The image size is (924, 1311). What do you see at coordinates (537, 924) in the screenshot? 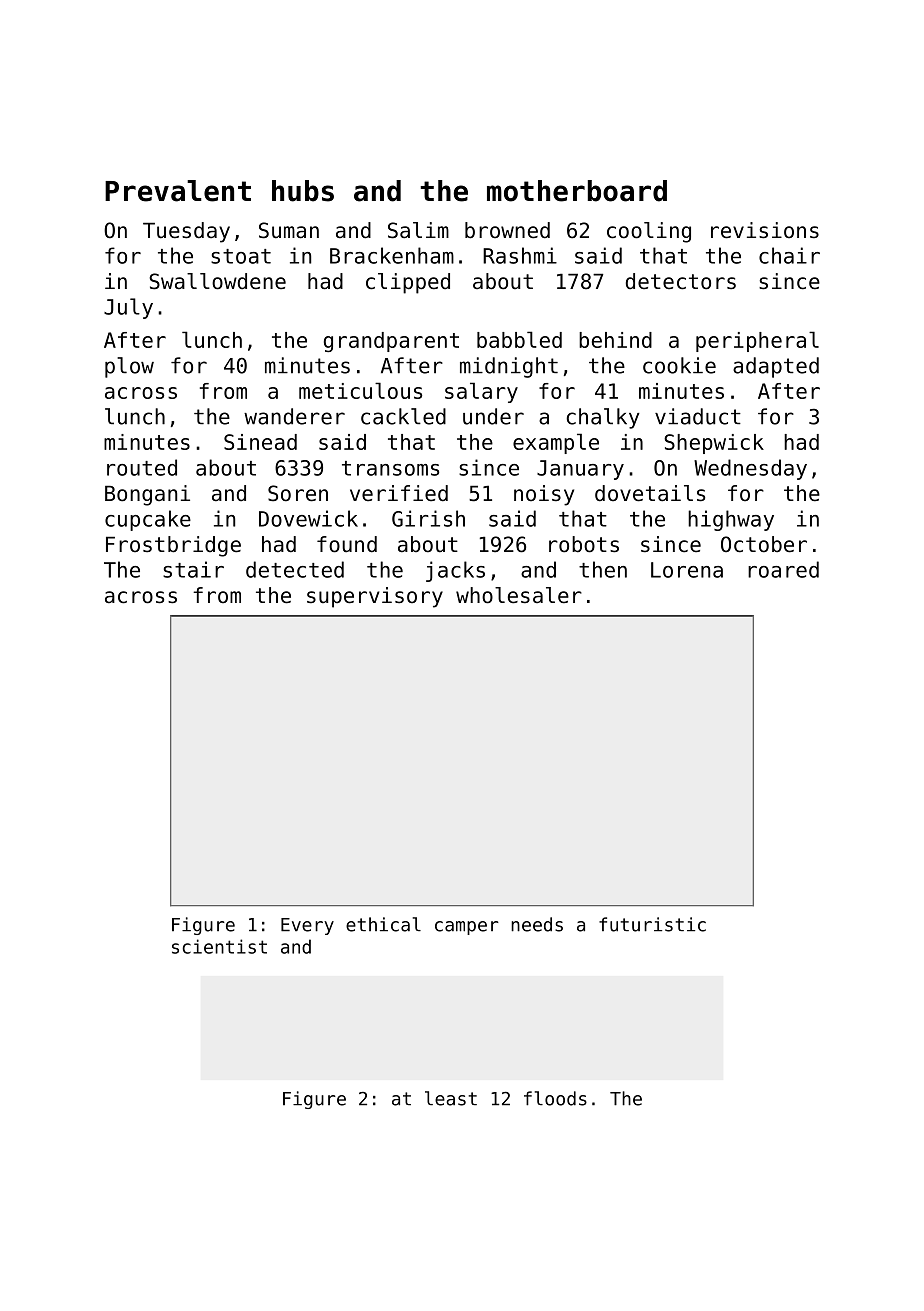
I see `needs` at bounding box center [537, 924].
